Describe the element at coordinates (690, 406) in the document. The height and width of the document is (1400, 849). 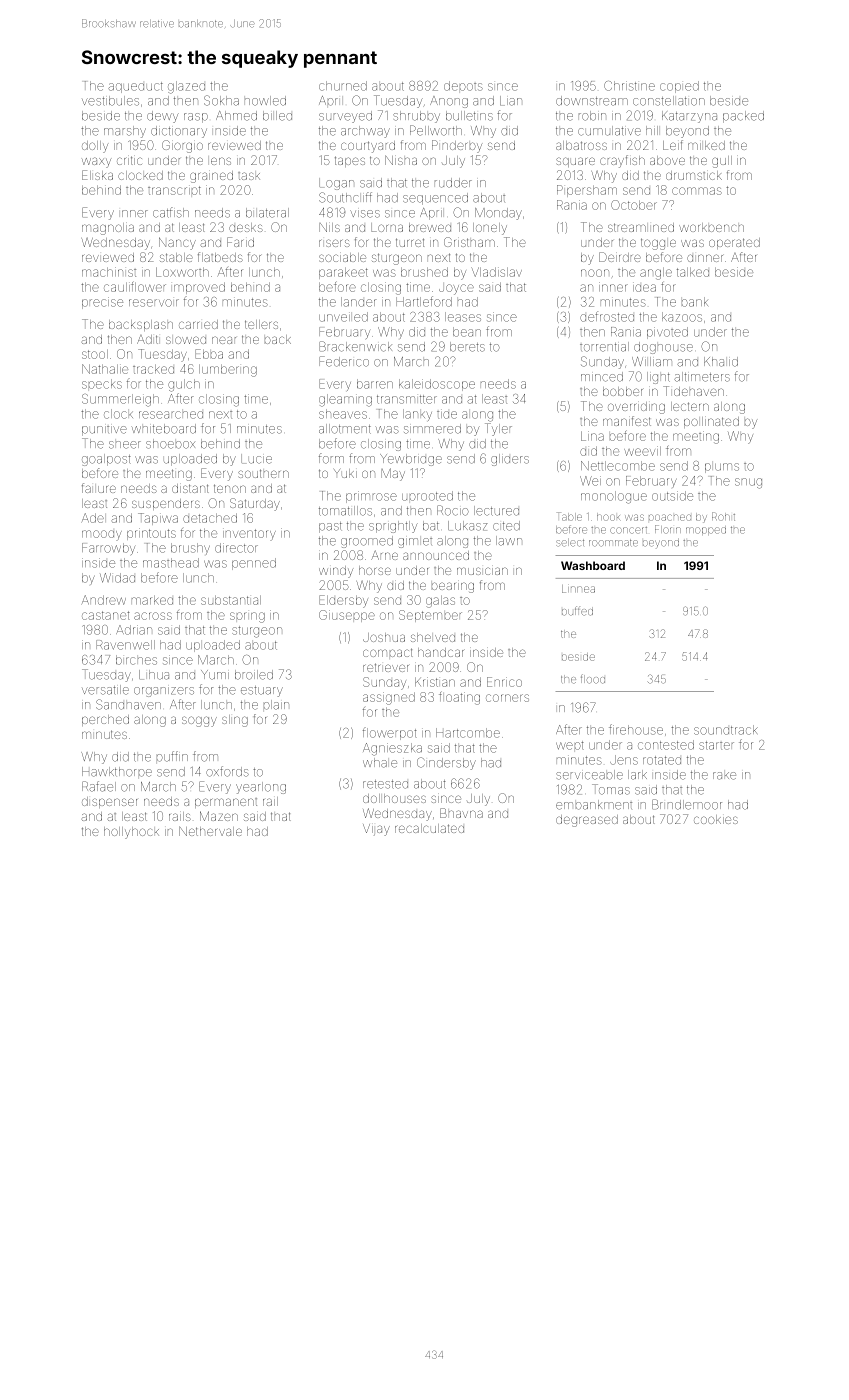
I see `lectern` at that location.
